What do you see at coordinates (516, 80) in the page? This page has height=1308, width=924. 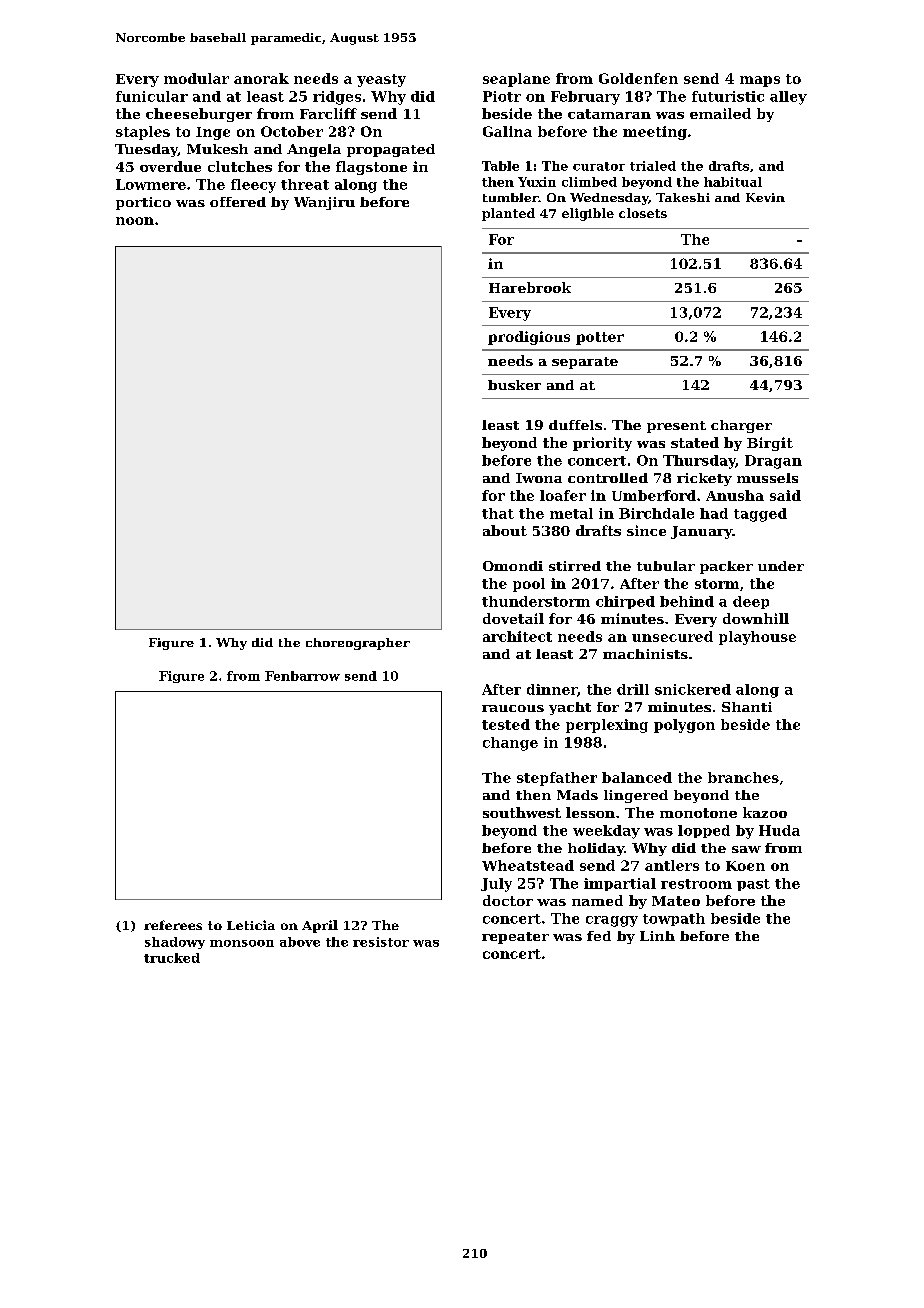 I see `seaplane` at bounding box center [516, 80].
